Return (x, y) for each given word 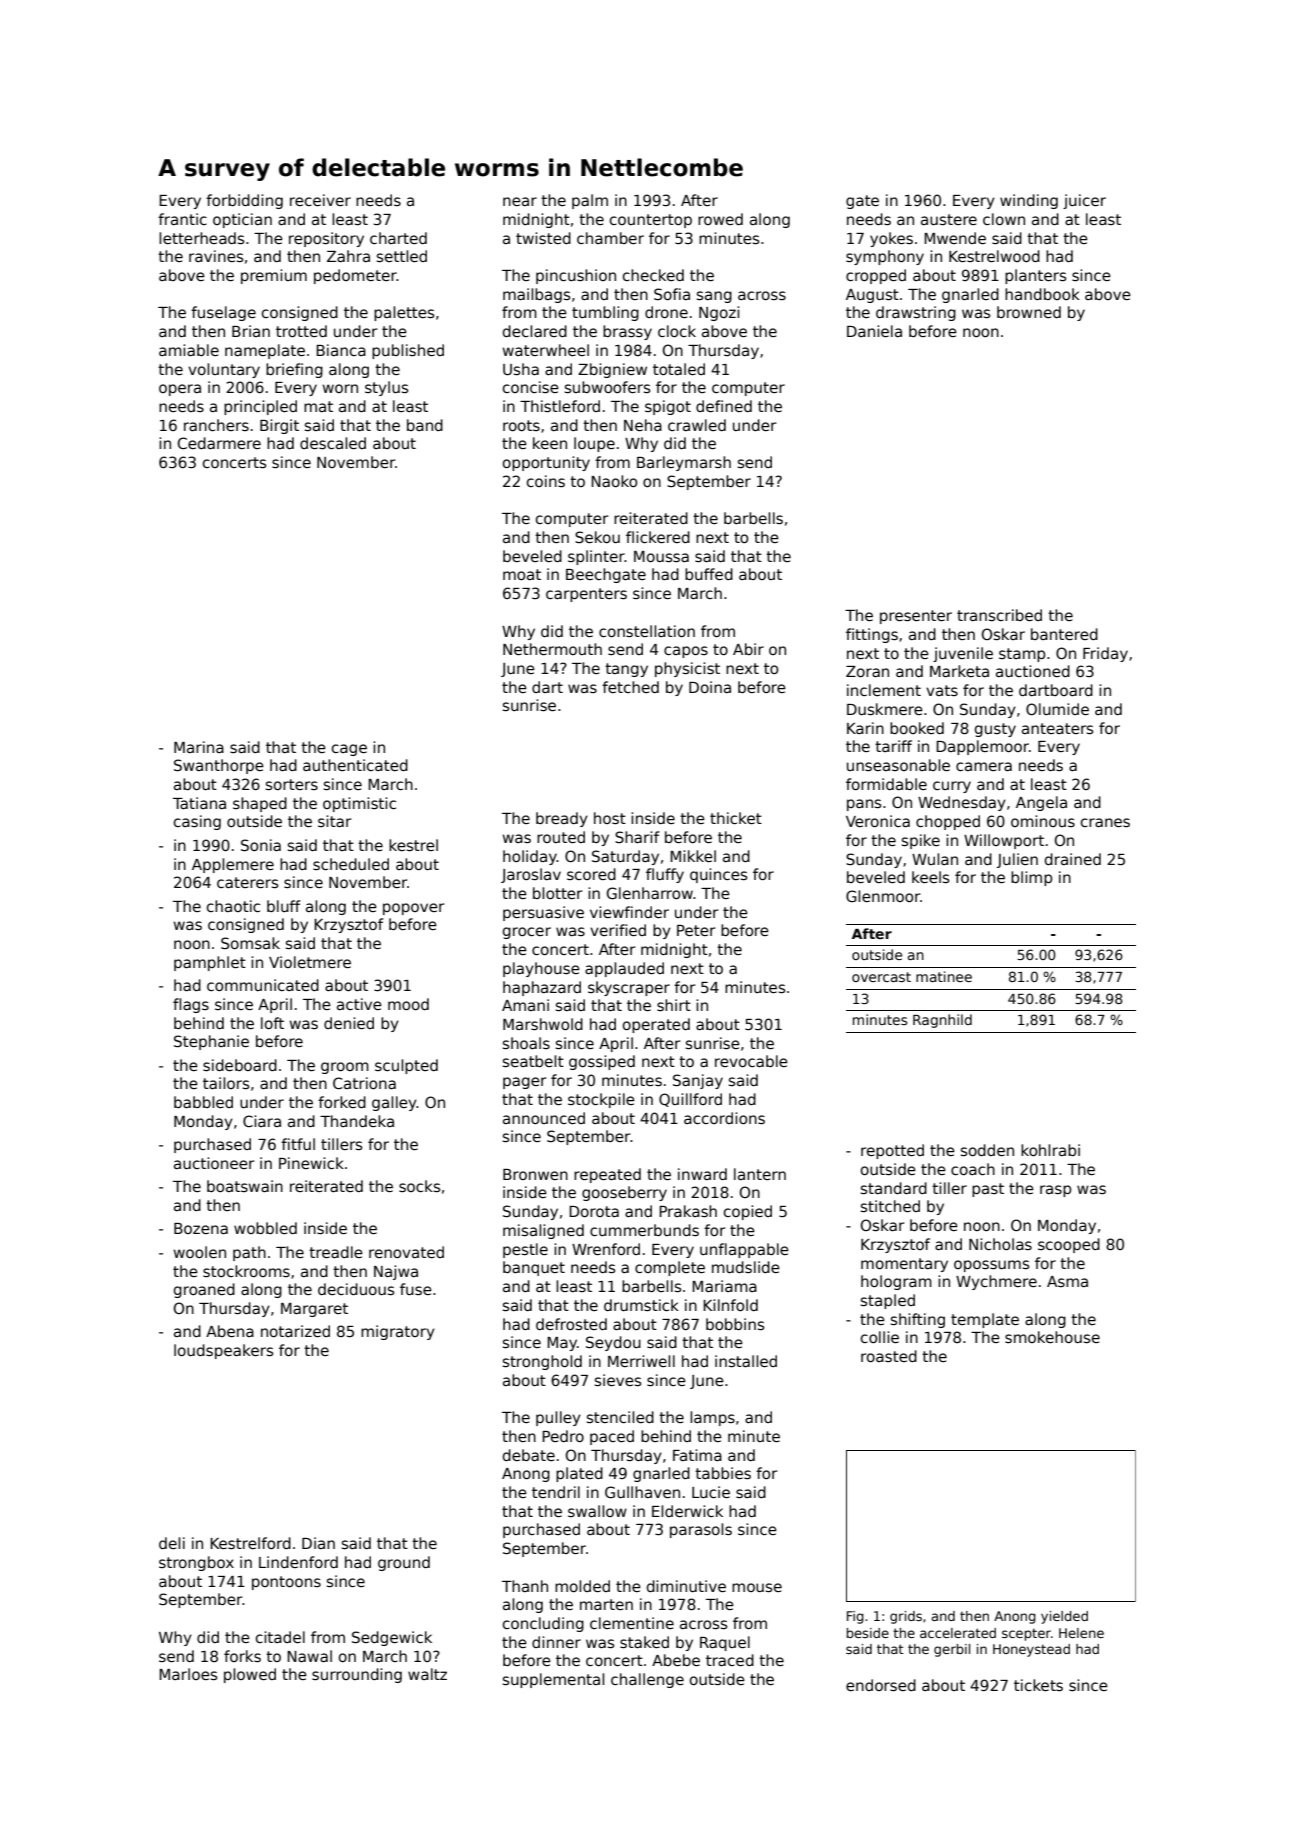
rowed (720, 219)
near (520, 201)
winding (1029, 201)
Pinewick (311, 1163)
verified (618, 930)
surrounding (357, 1675)
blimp (1031, 878)
